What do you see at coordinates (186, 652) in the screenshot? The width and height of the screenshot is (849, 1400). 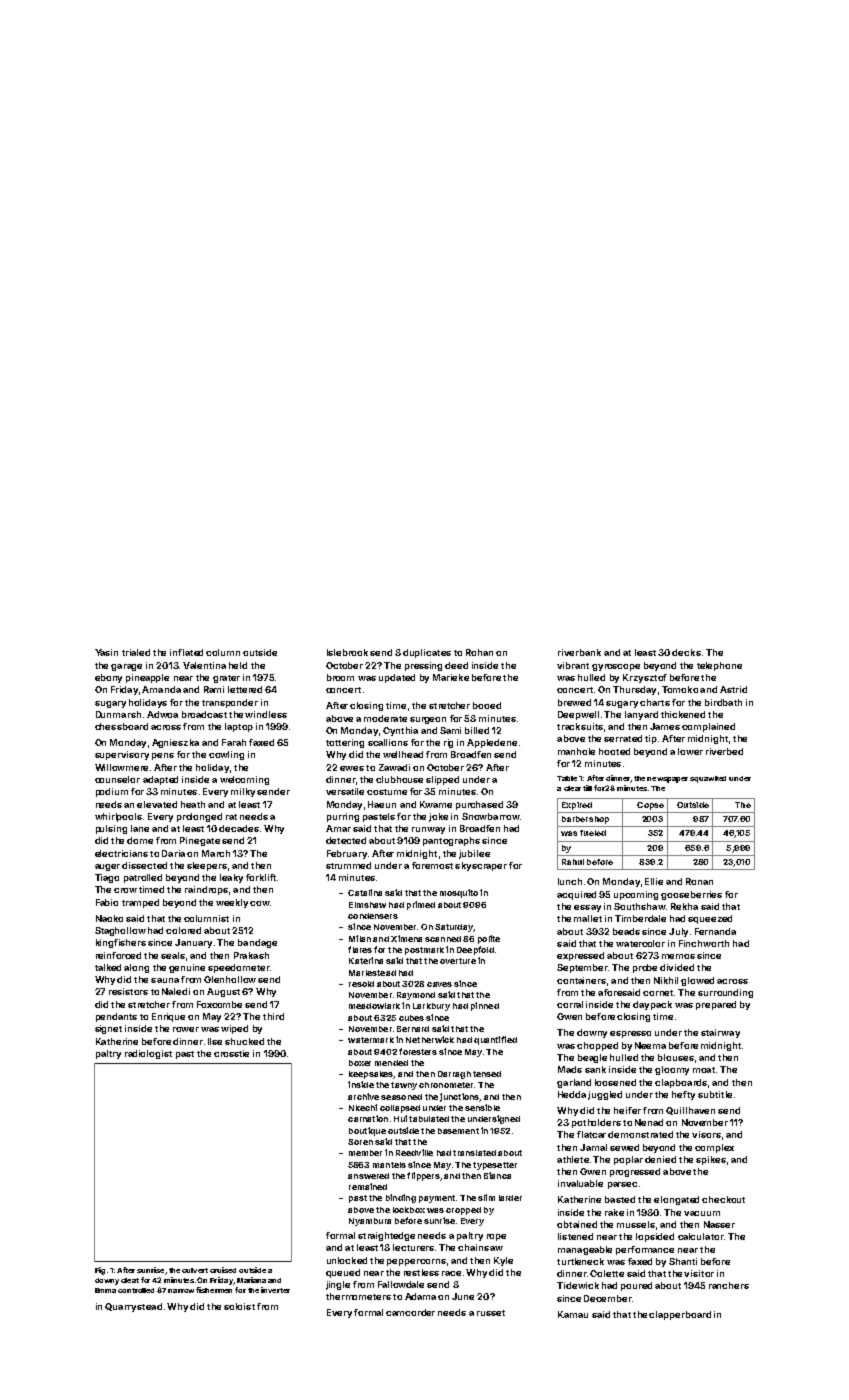 I see `inflated` at bounding box center [186, 652].
